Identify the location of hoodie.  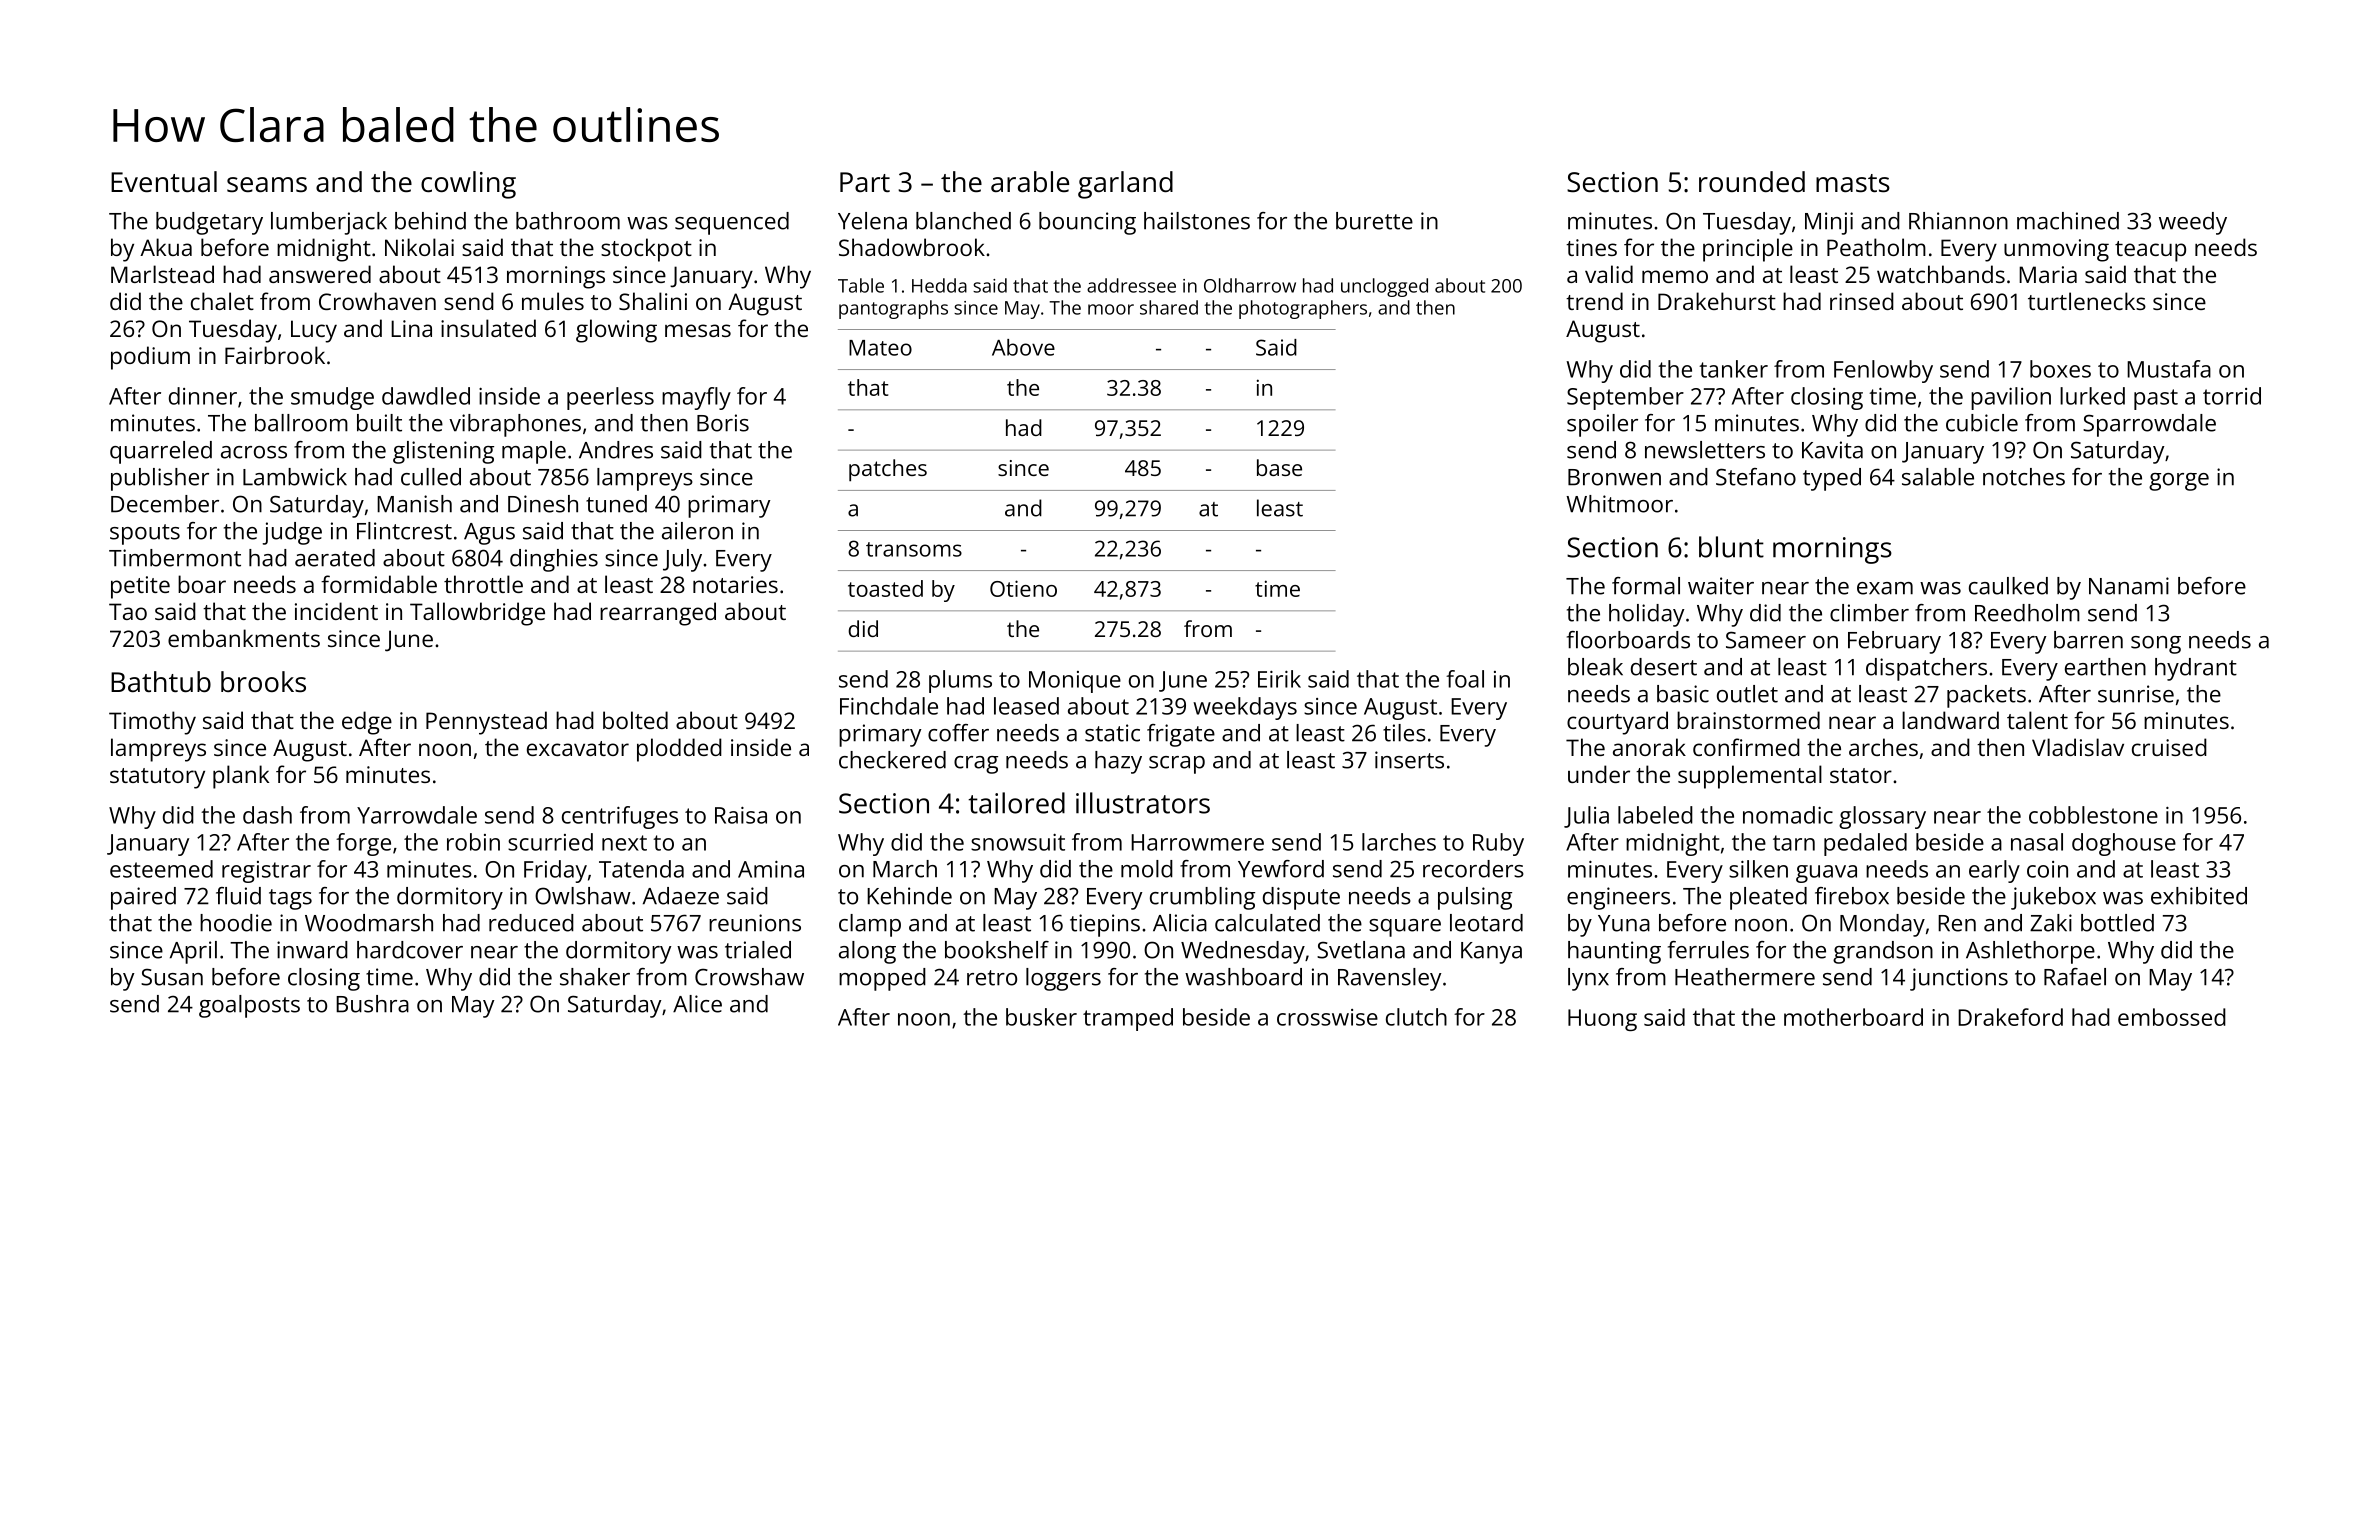
(236, 923).
